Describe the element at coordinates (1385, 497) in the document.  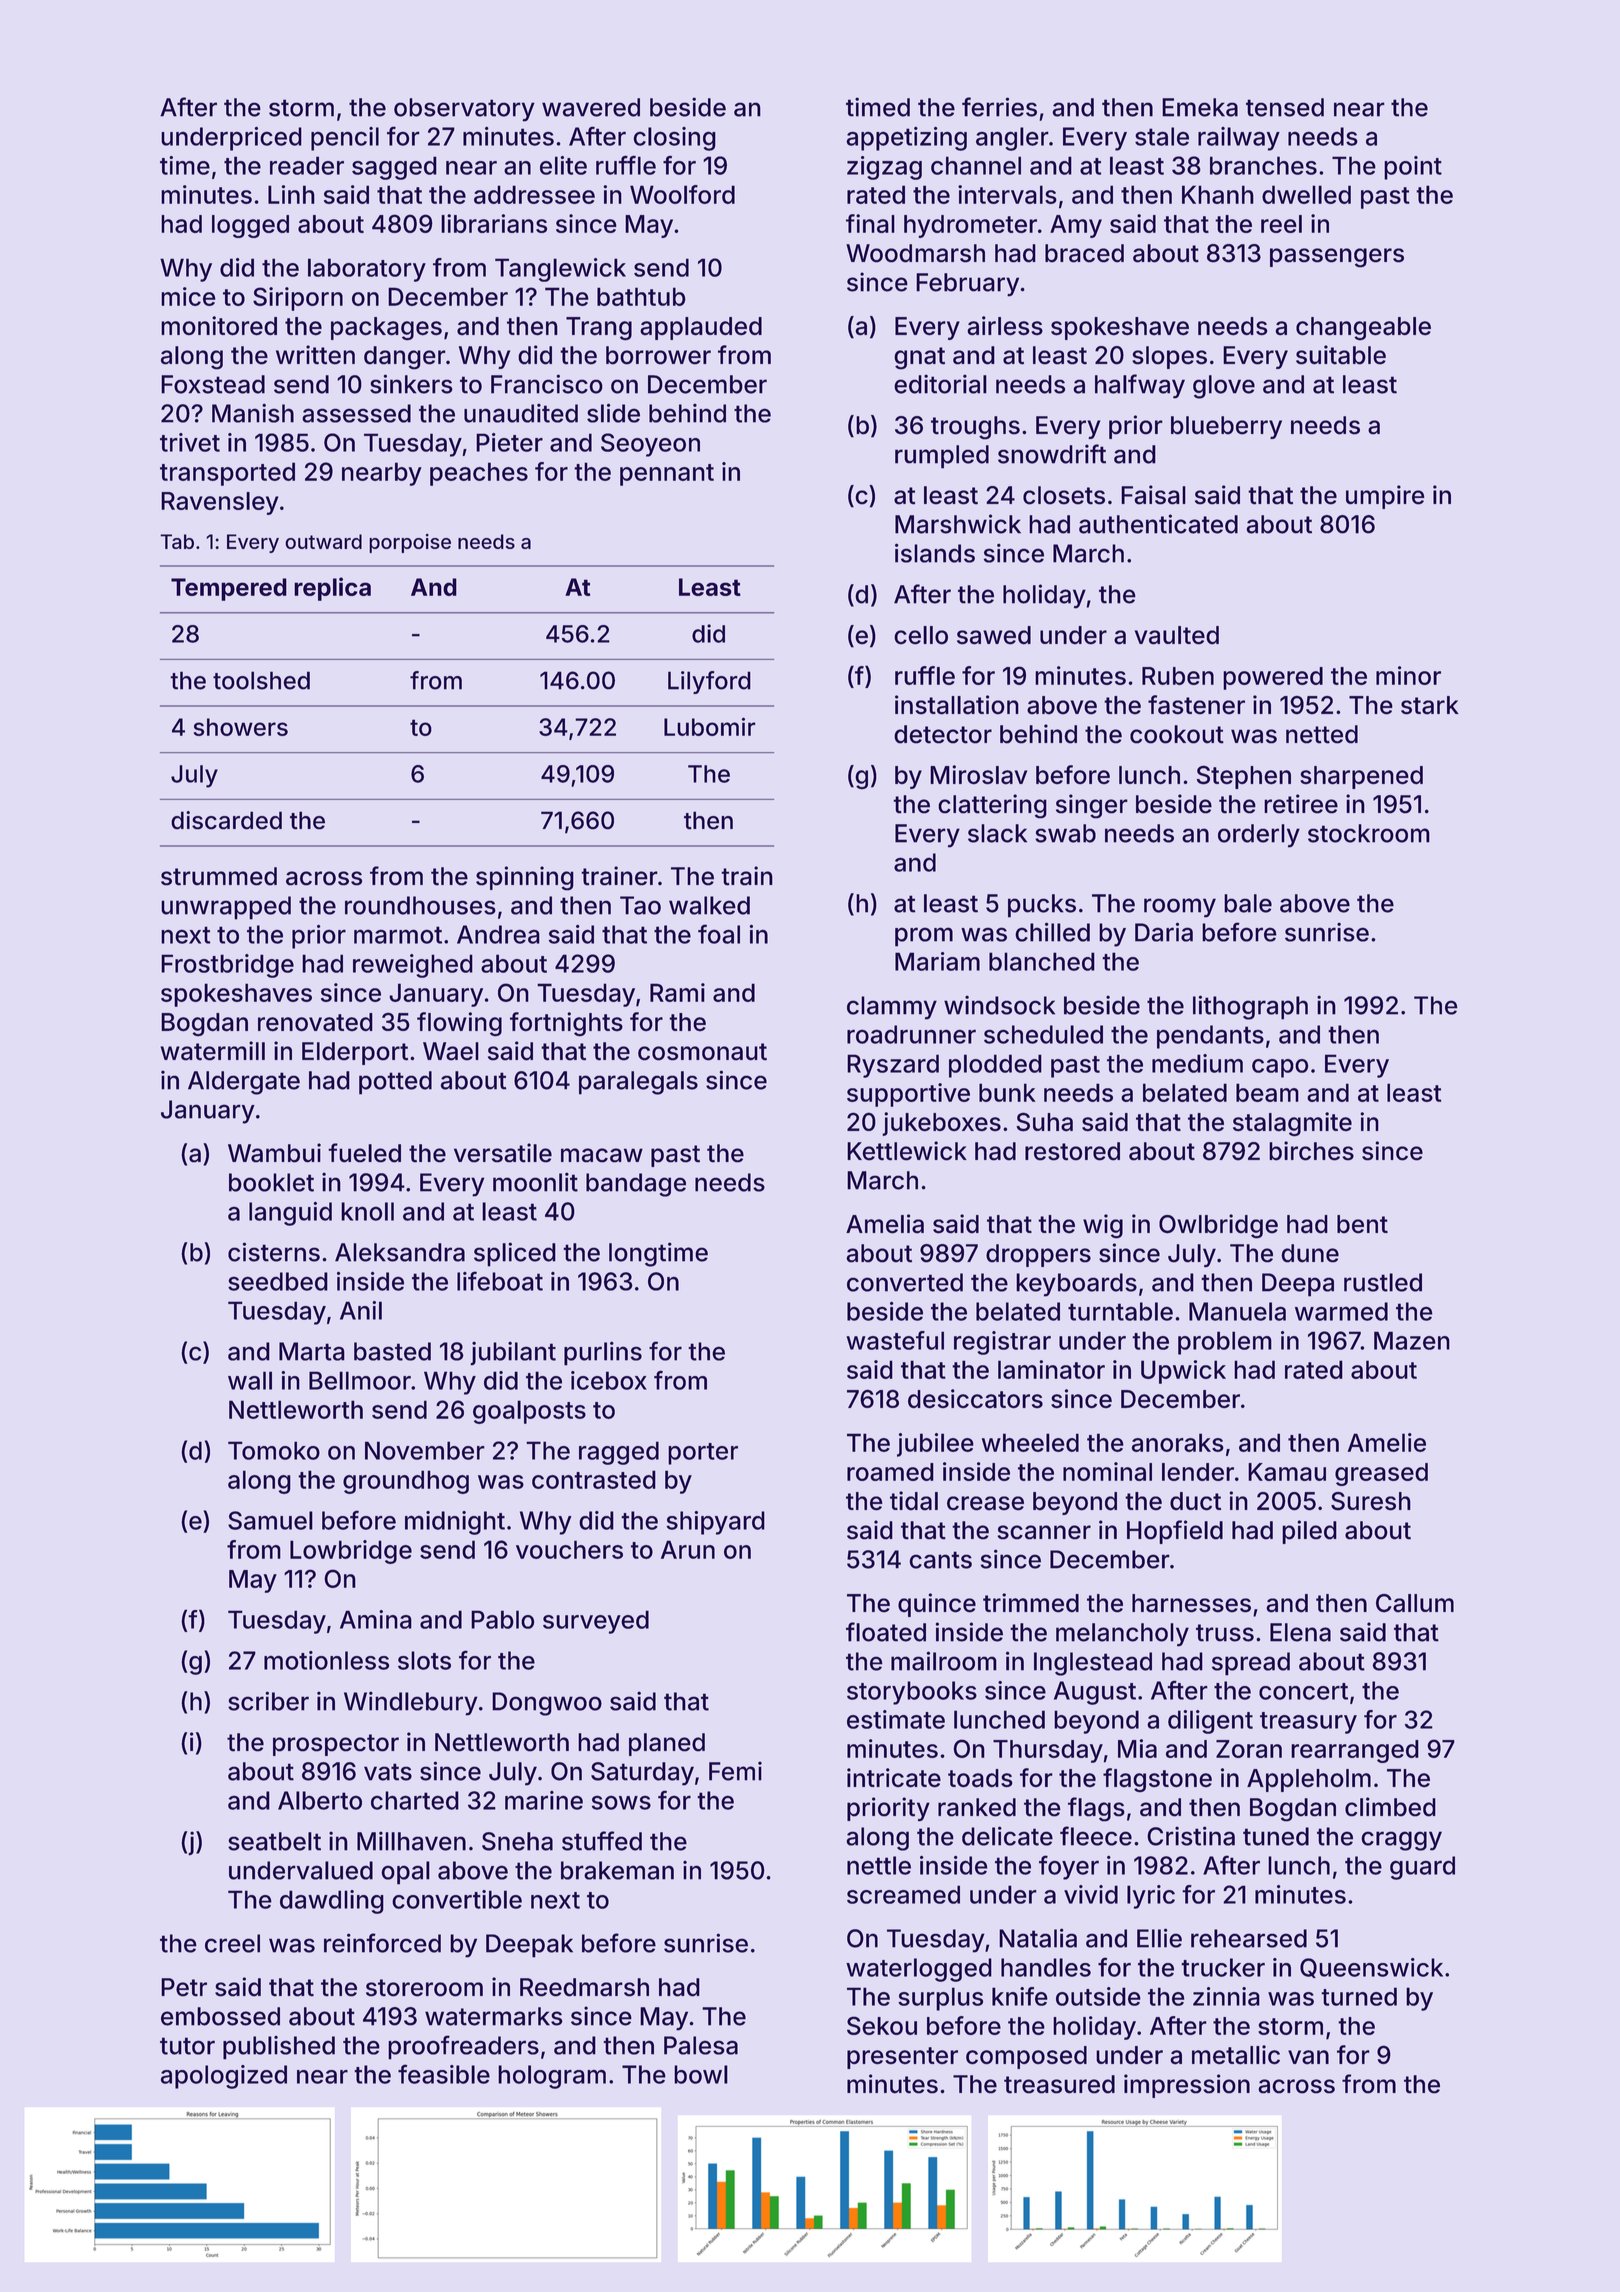
I see `umpire` at that location.
